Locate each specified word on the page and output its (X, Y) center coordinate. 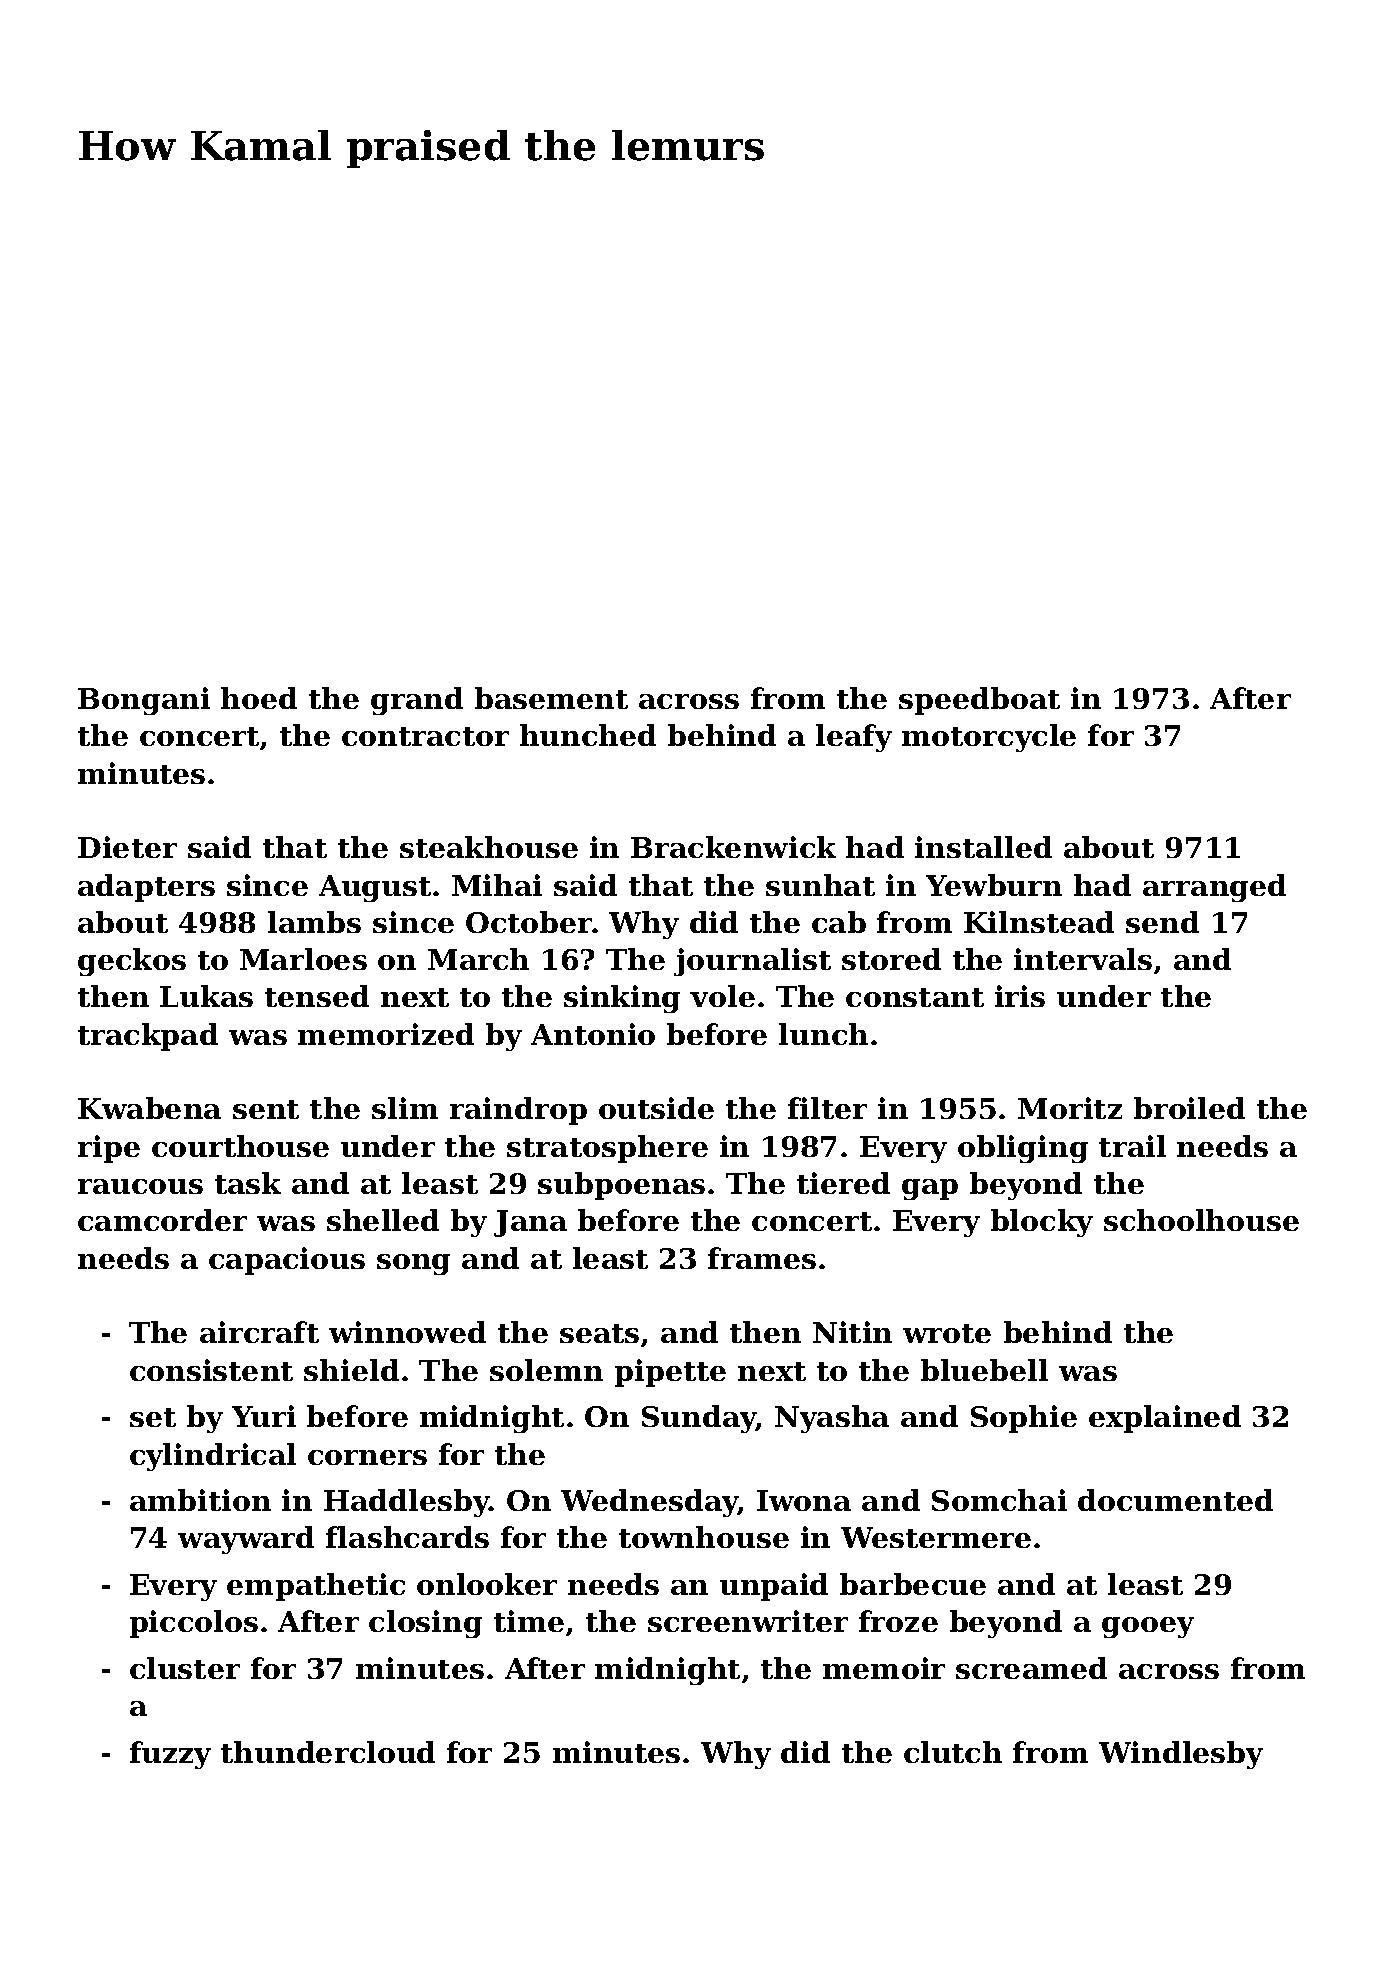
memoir (884, 1668)
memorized (386, 1034)
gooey (1148, 1627)
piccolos (194, 1624)
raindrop (518, 1111)
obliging (1023, 1149)
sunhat (820, 885)
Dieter (127, 847)
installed (983, 847)
